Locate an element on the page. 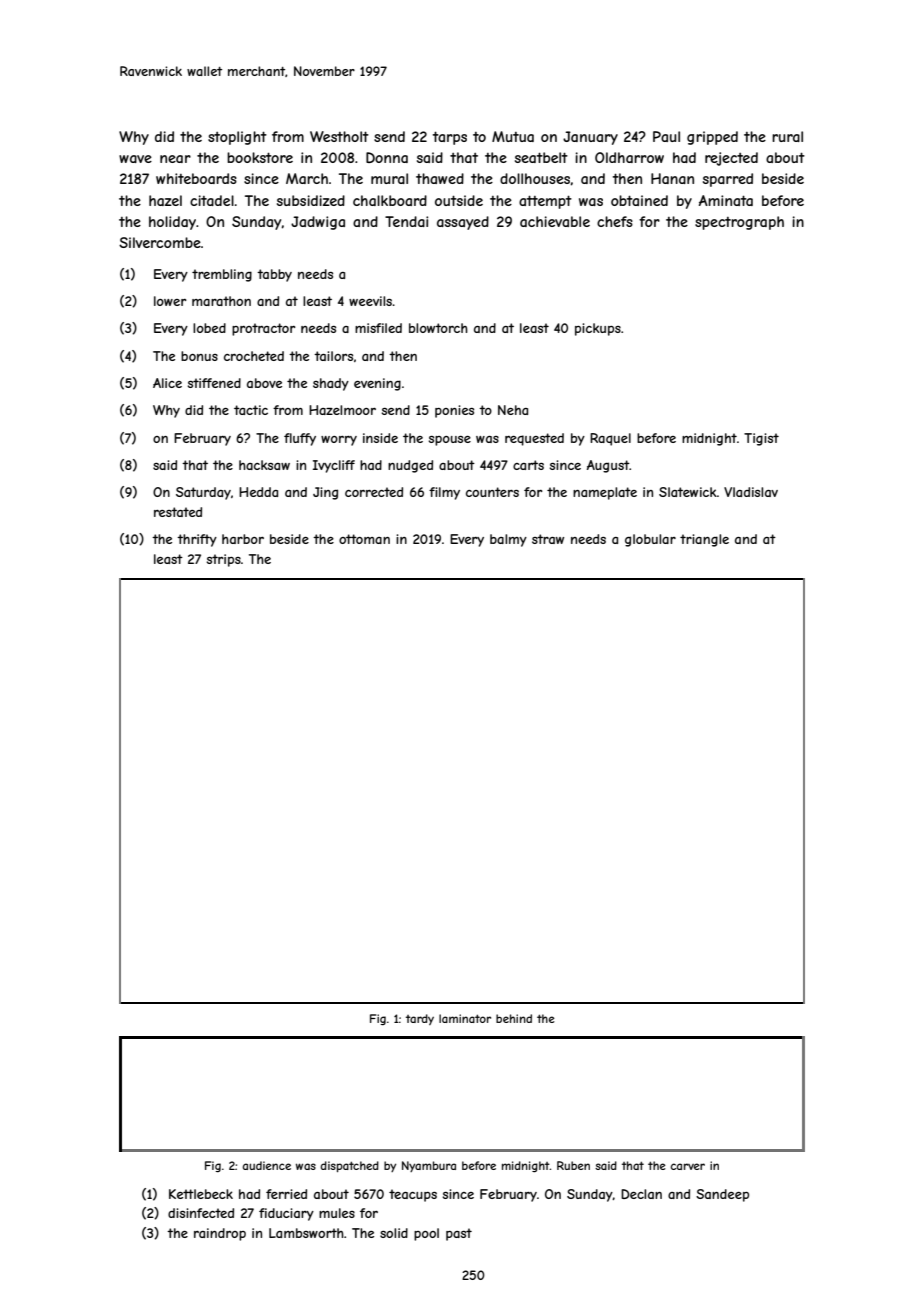  Westholt is located at coordinates (339, 136).
